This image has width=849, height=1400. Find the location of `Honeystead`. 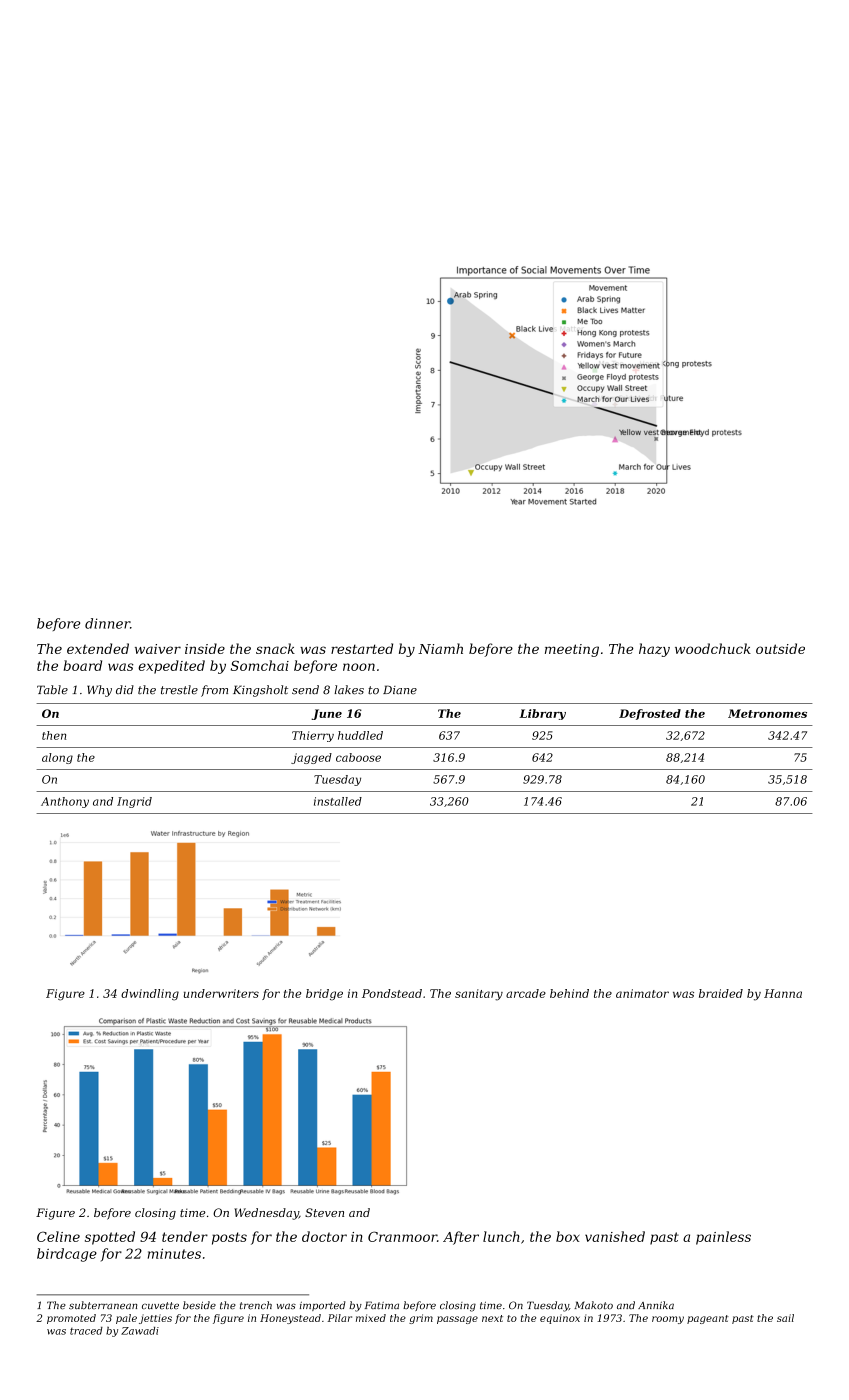

Honeystead is located at coordinates (290, 1319).
